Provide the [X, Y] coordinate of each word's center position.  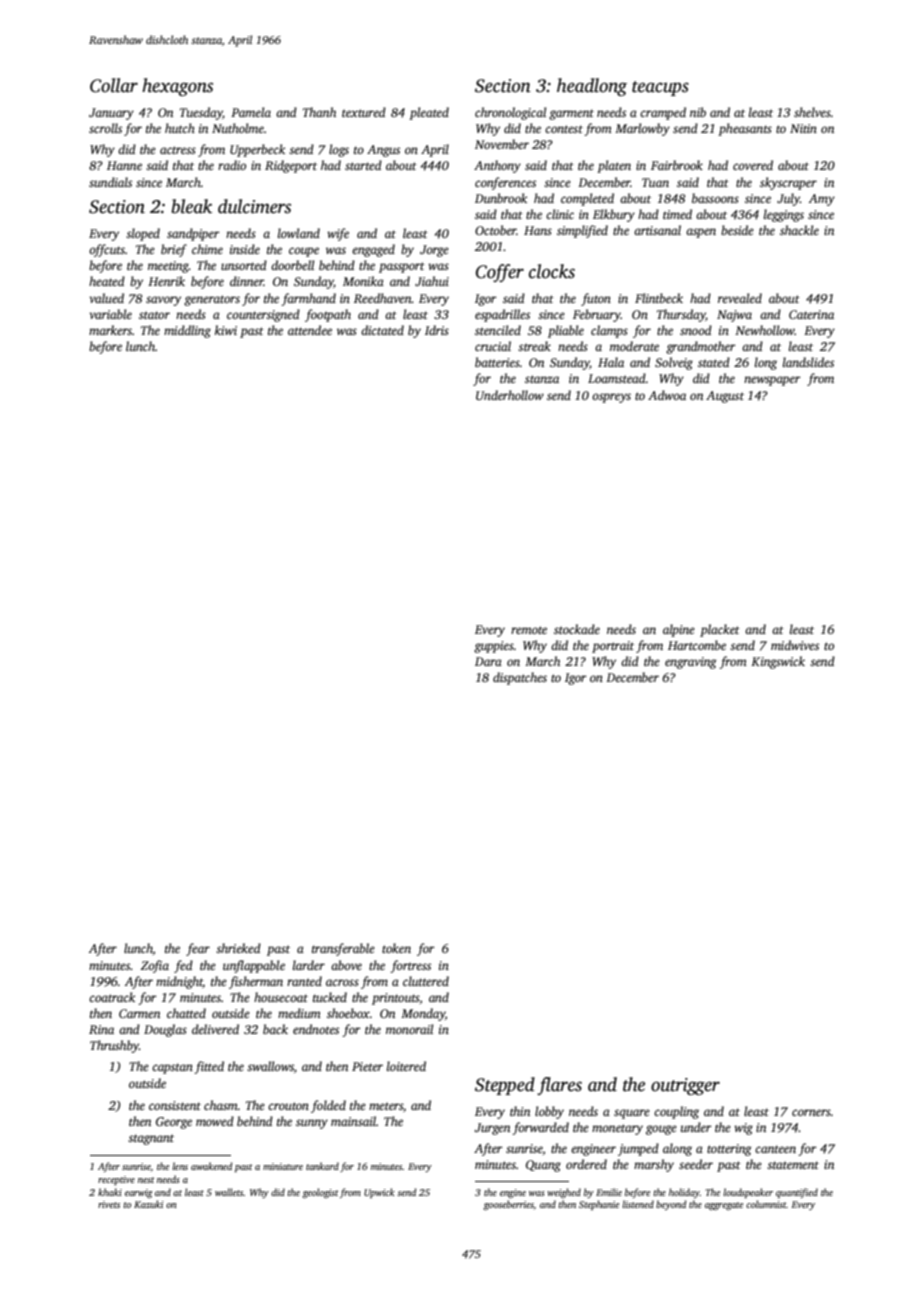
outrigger [685, 1086]
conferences [505, 183]
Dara [488, 661]
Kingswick [778, 662]
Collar [114, 85]
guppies [494, 647]
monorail [409, 1029]
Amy [822, 200]
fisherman [256, 982]
